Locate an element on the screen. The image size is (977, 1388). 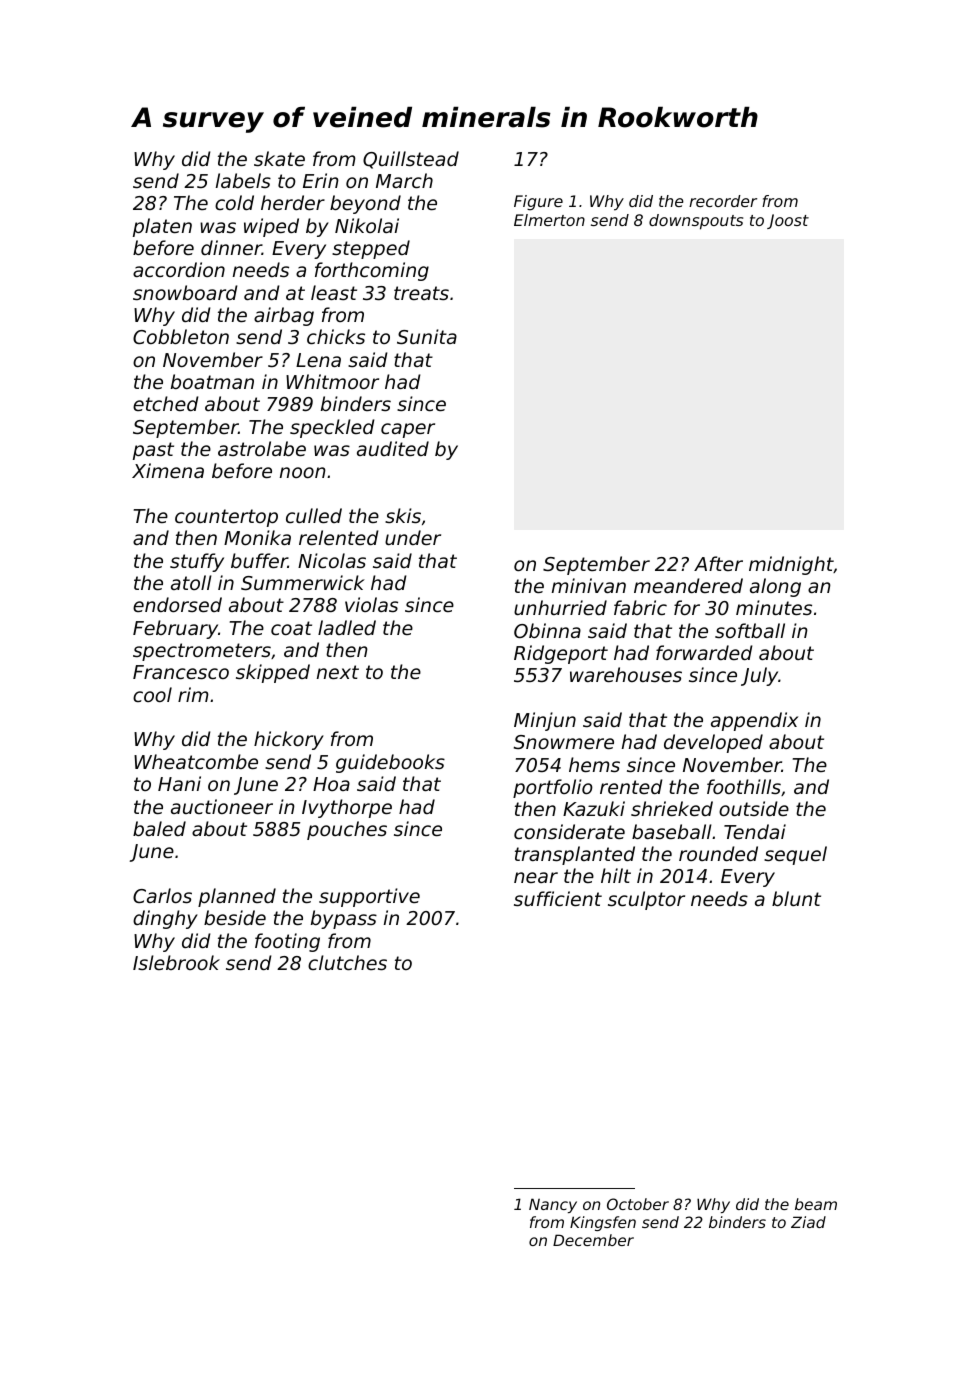
October is located at coordinates (638, 1204).
